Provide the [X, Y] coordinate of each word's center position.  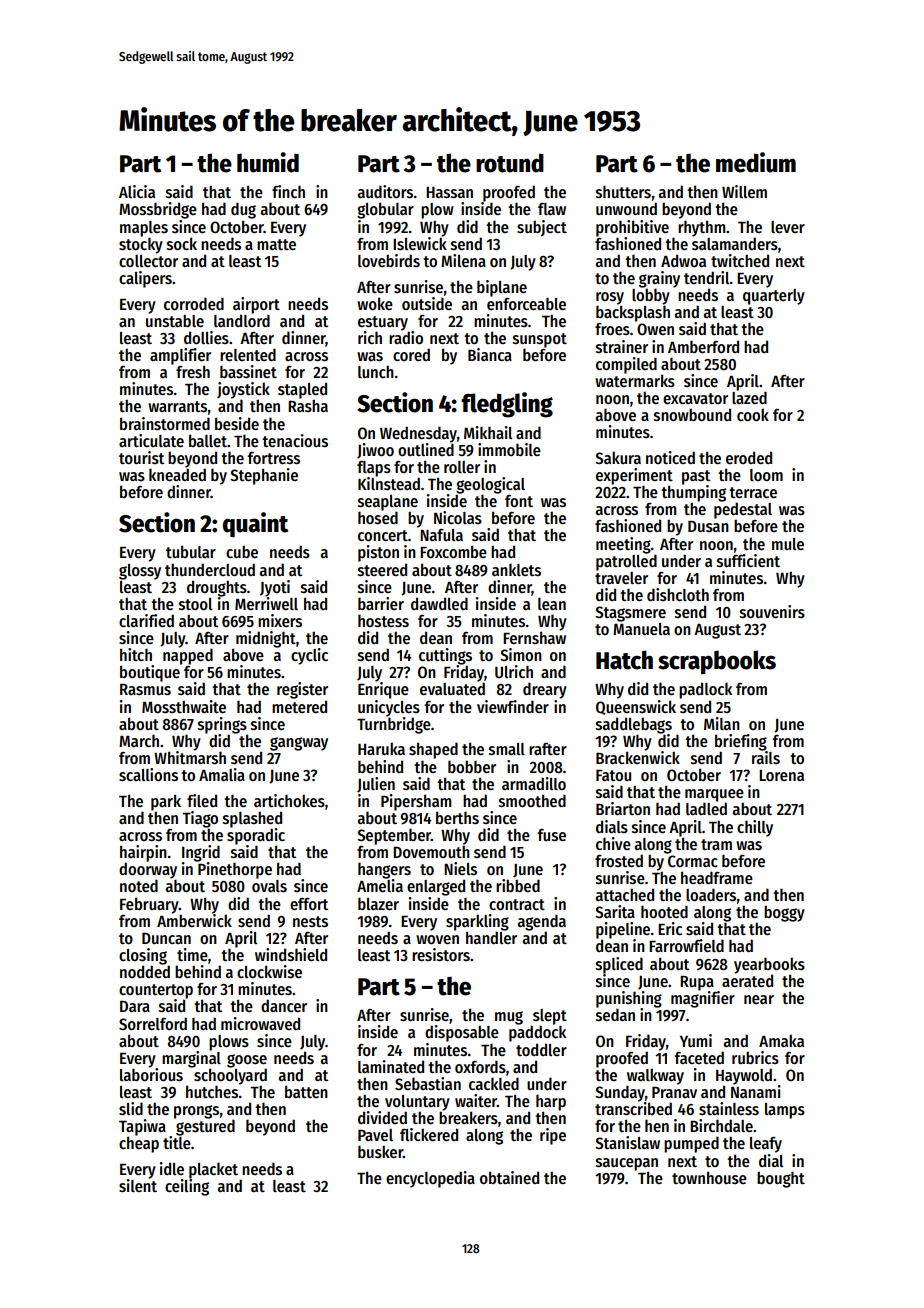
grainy [659, 279]
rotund [510, 163]
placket [213, 1170]
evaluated [452, 689]
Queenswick [636, 707]
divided [382, 1117]
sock [182, 244]
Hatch [624, 660]
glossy [140, 572]
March [139, 740]
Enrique [383, 690]
